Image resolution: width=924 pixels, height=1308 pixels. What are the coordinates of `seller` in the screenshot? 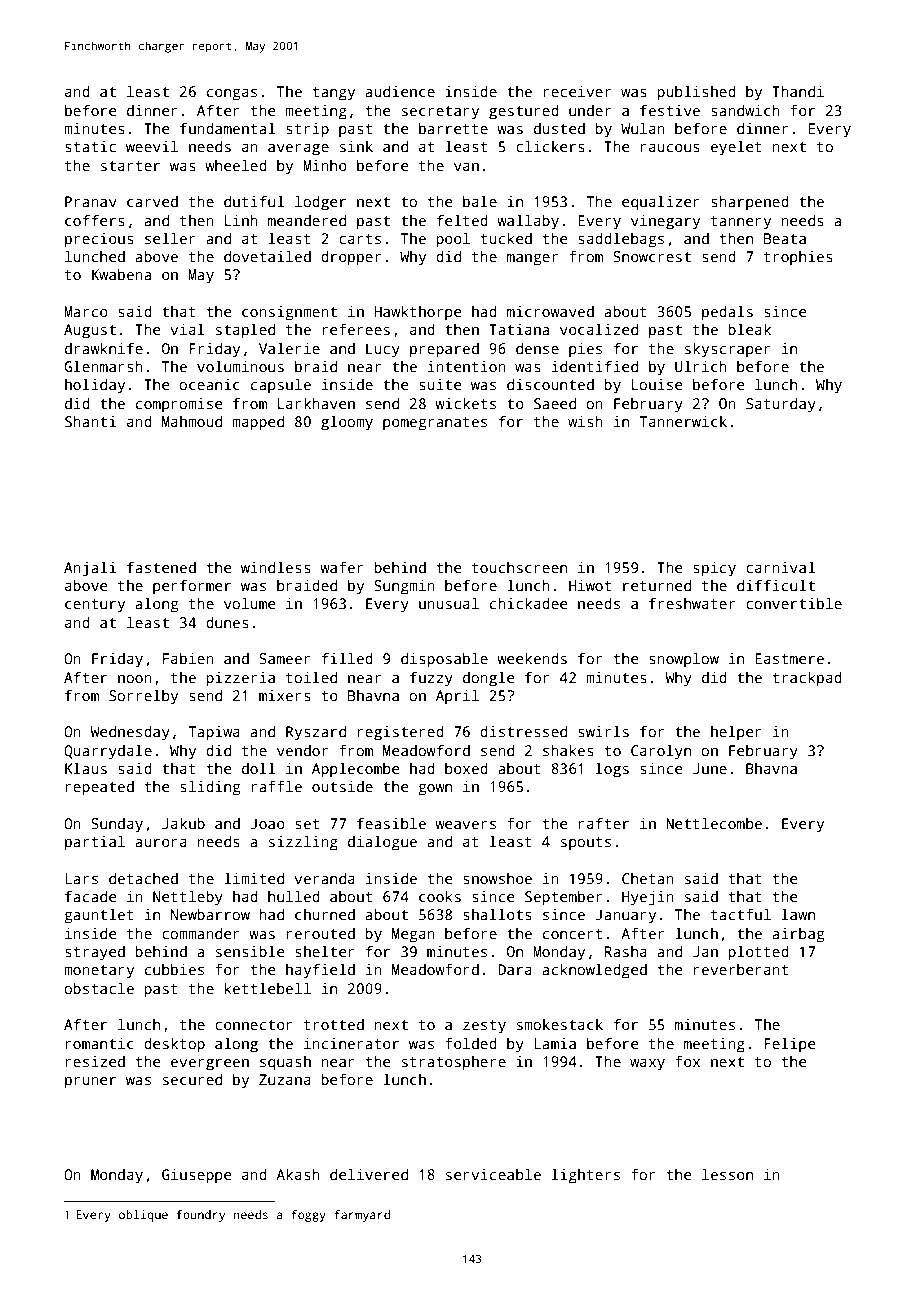 It's located at (170, 238).
